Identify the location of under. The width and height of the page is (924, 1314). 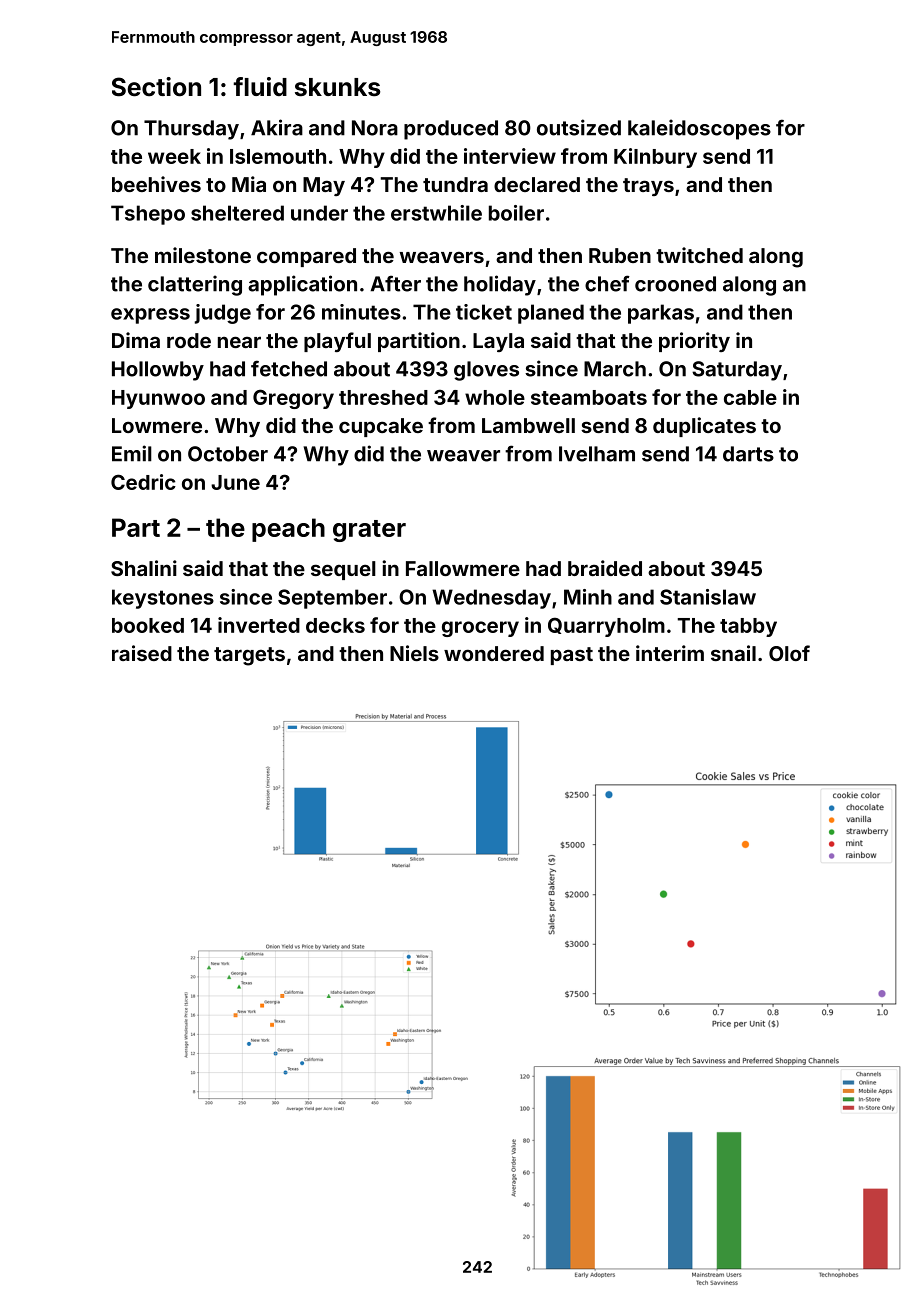
(319, 213).
